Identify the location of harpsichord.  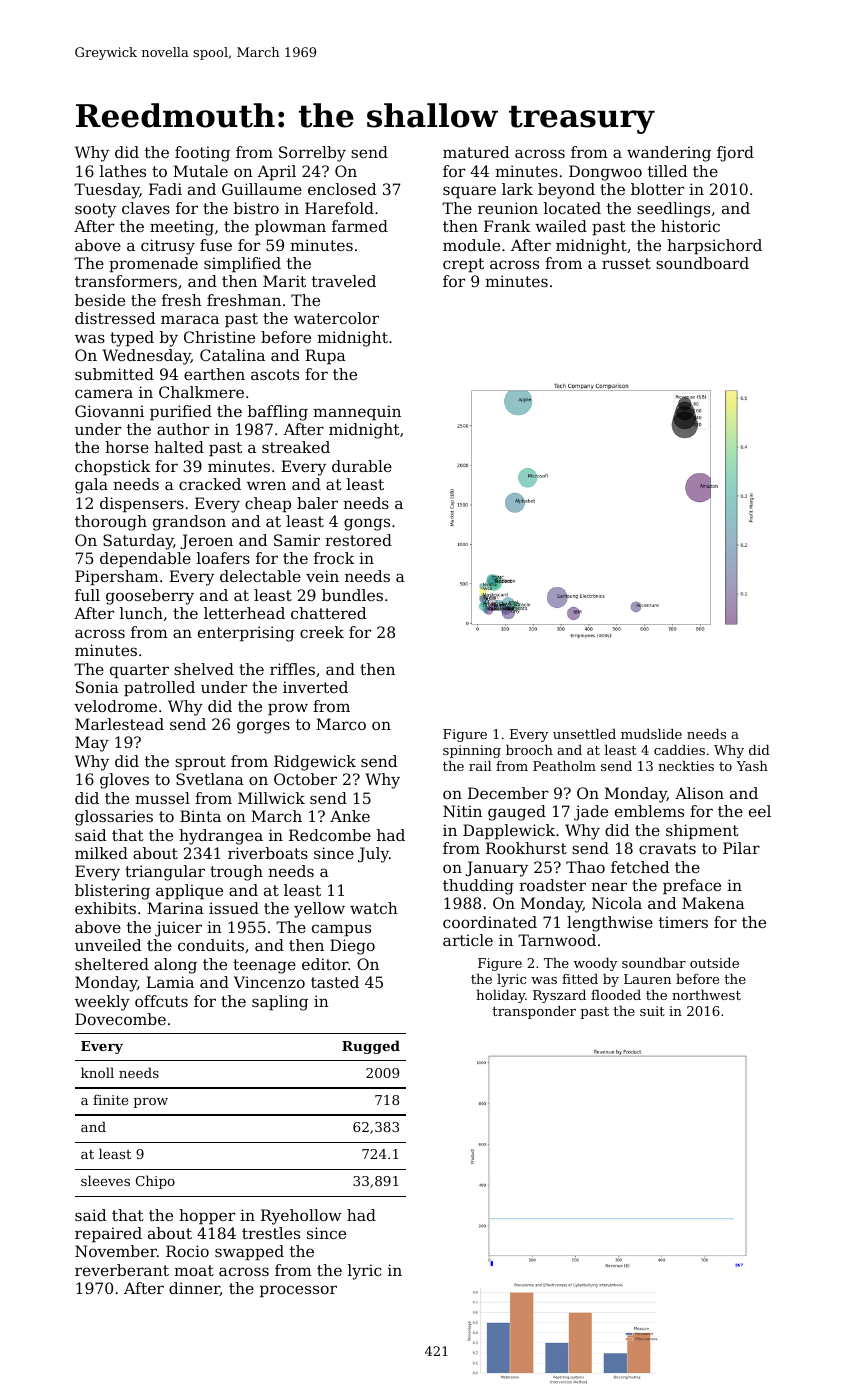
(714, 247).
